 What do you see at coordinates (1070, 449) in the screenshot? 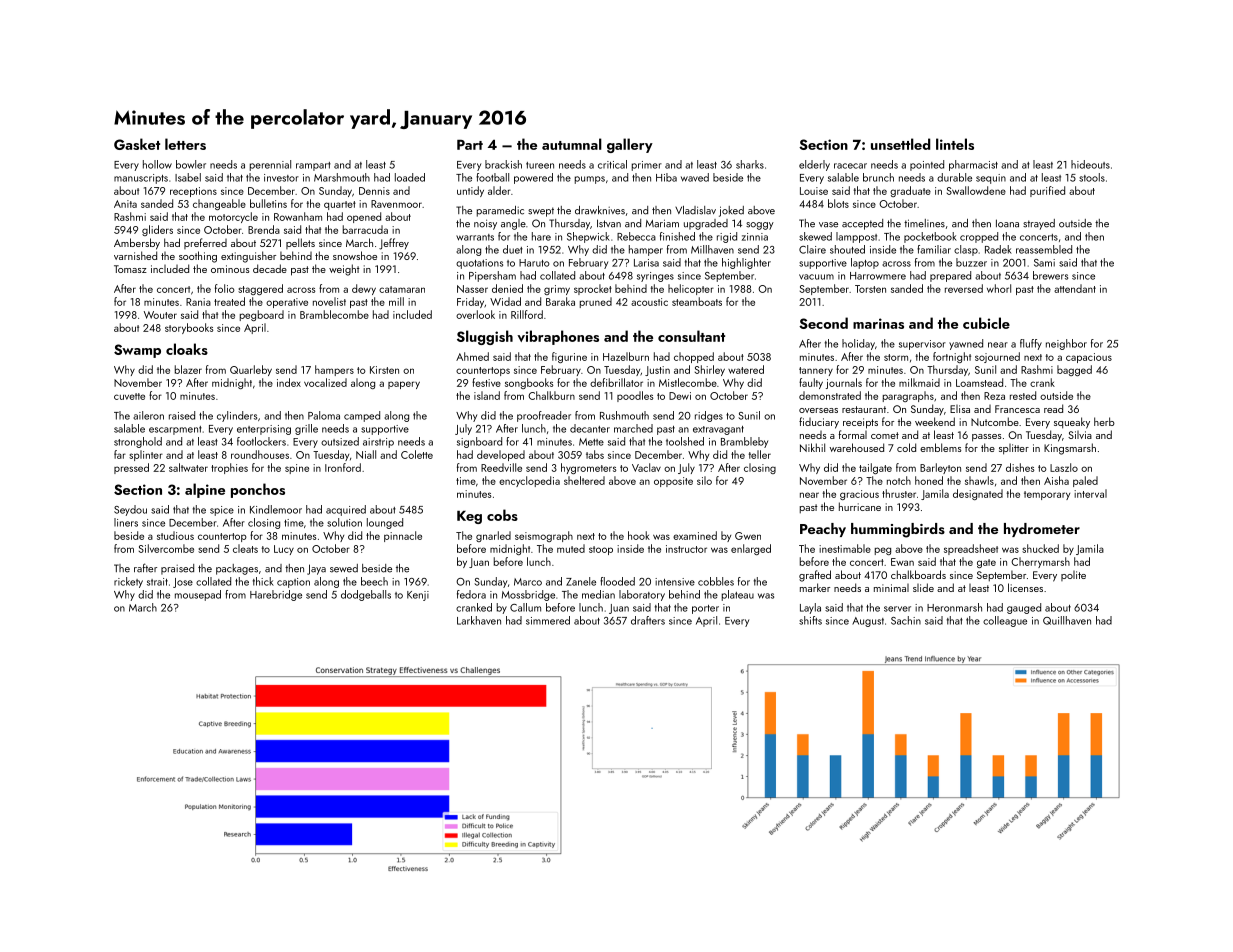
I see `Kingsmarsh` at bounding box center [1070, 449].
